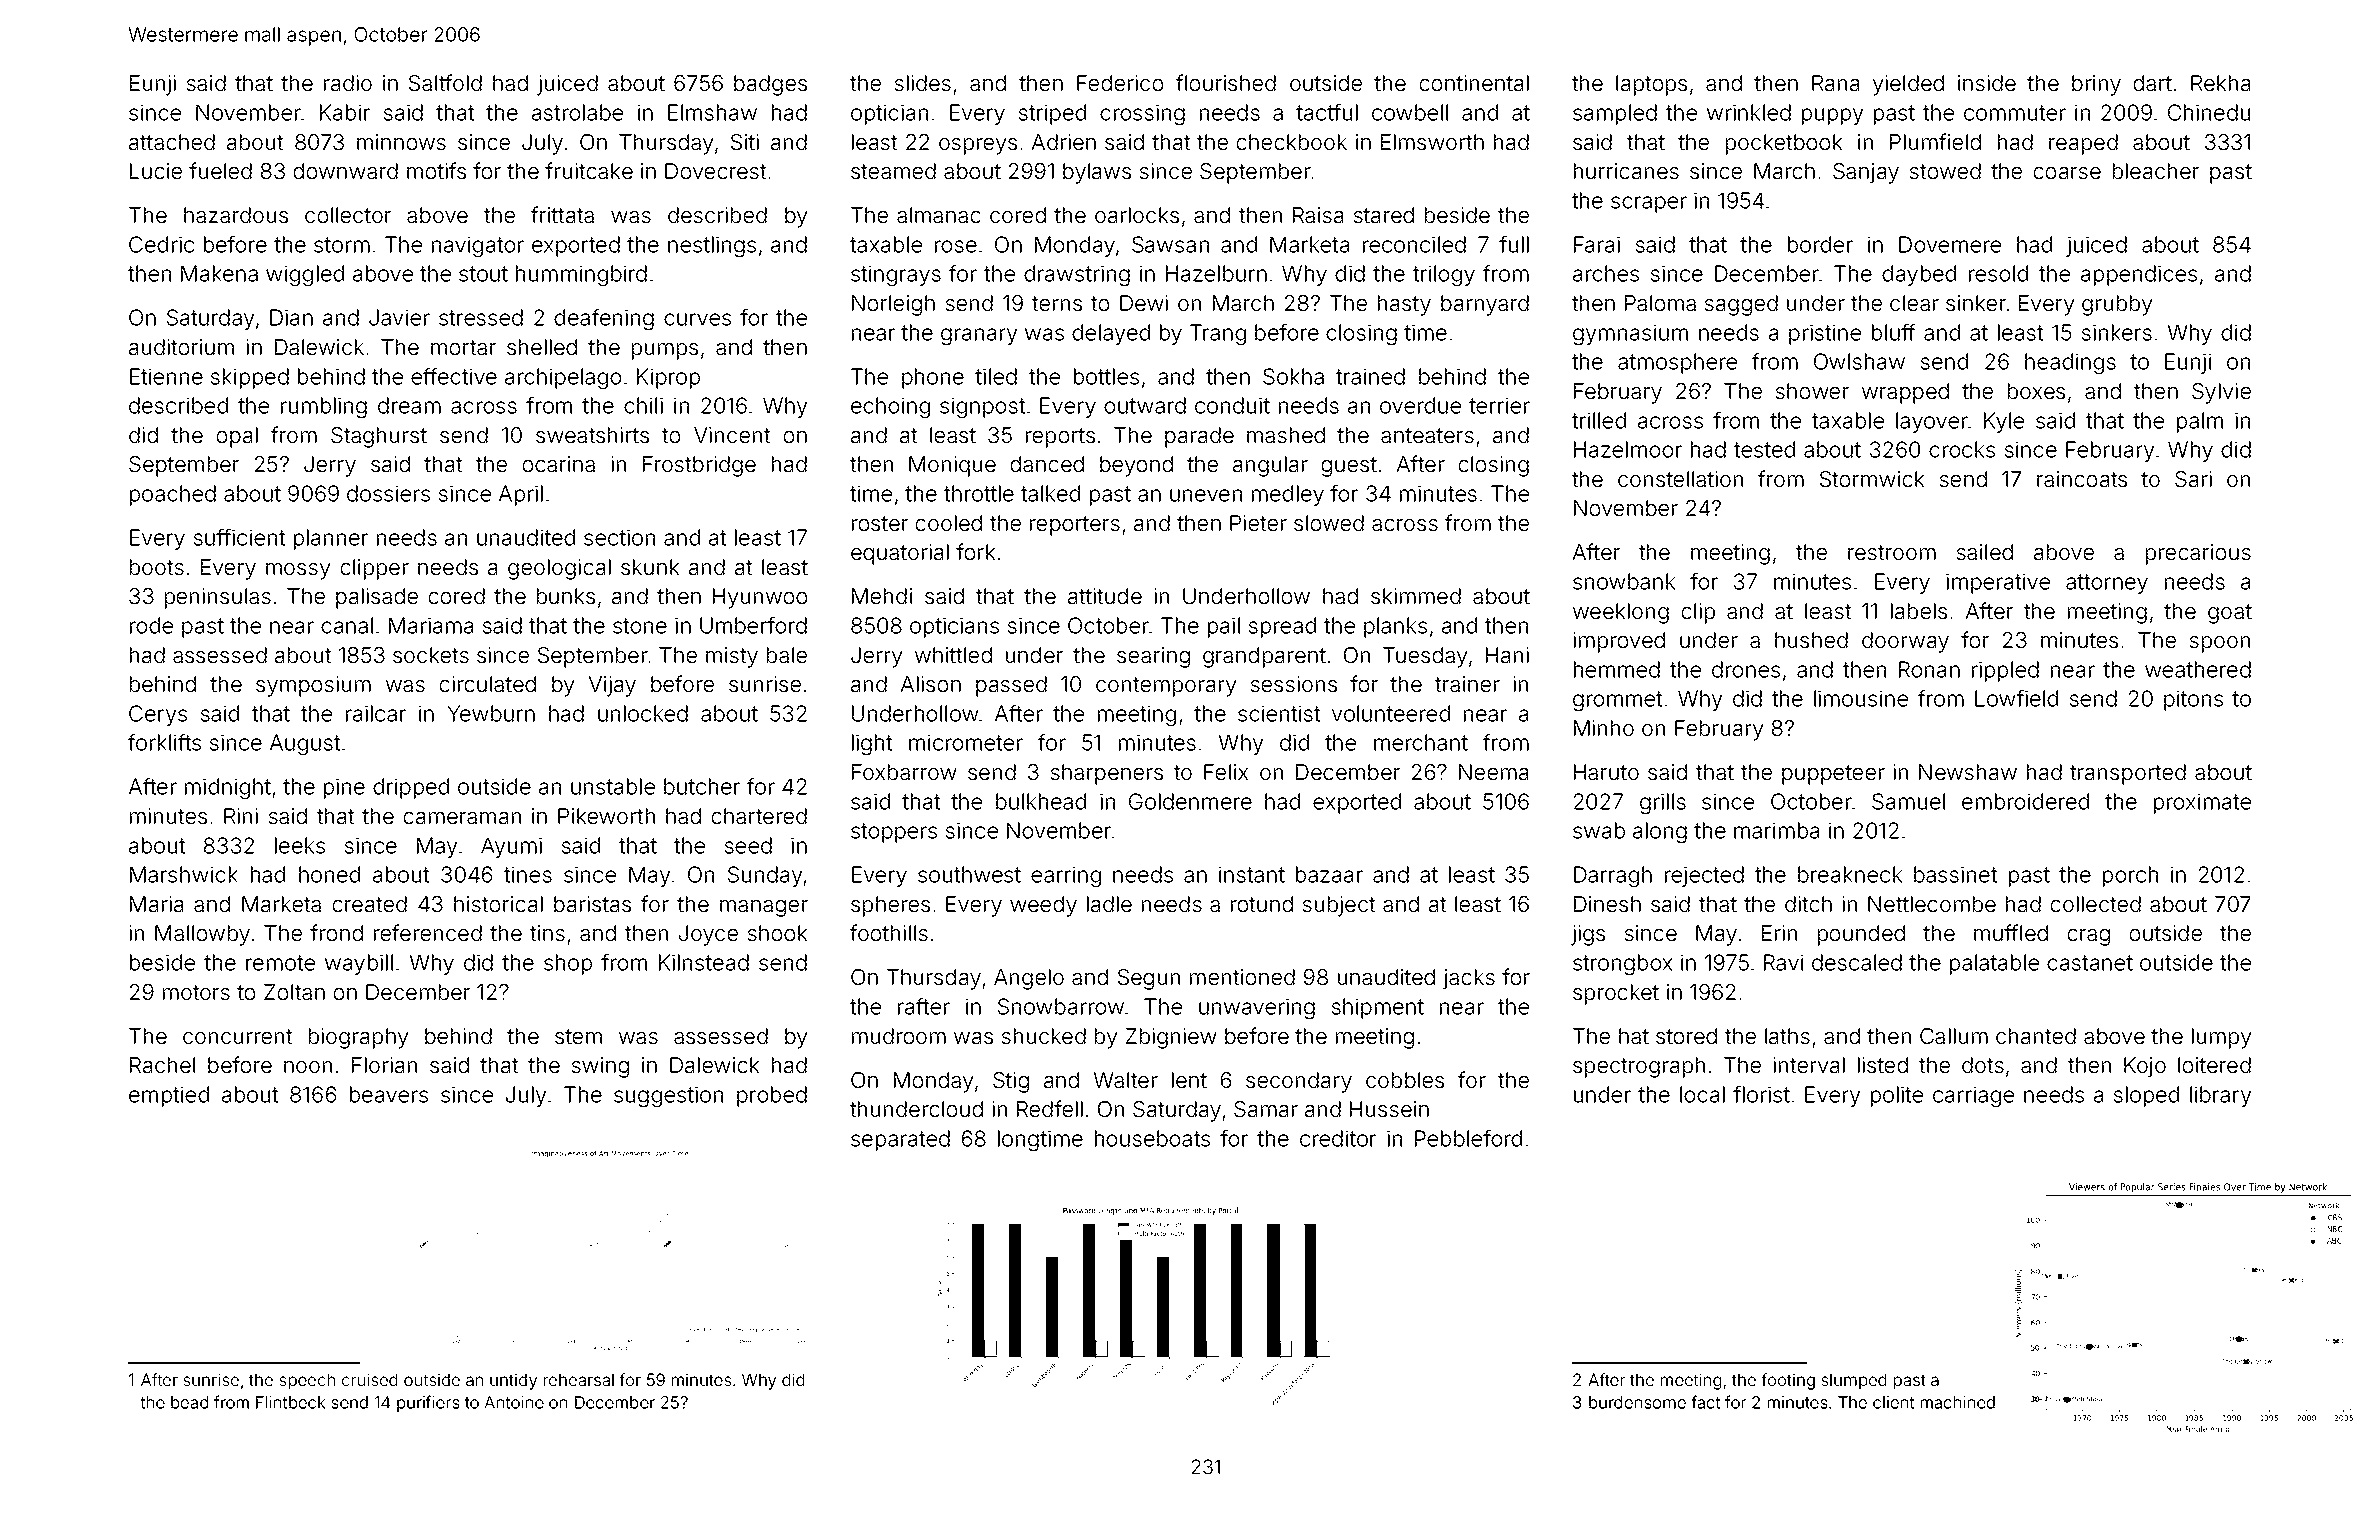 The height and width of the document is (1540, 2380). I want to click on border, so click(1820, 244).
